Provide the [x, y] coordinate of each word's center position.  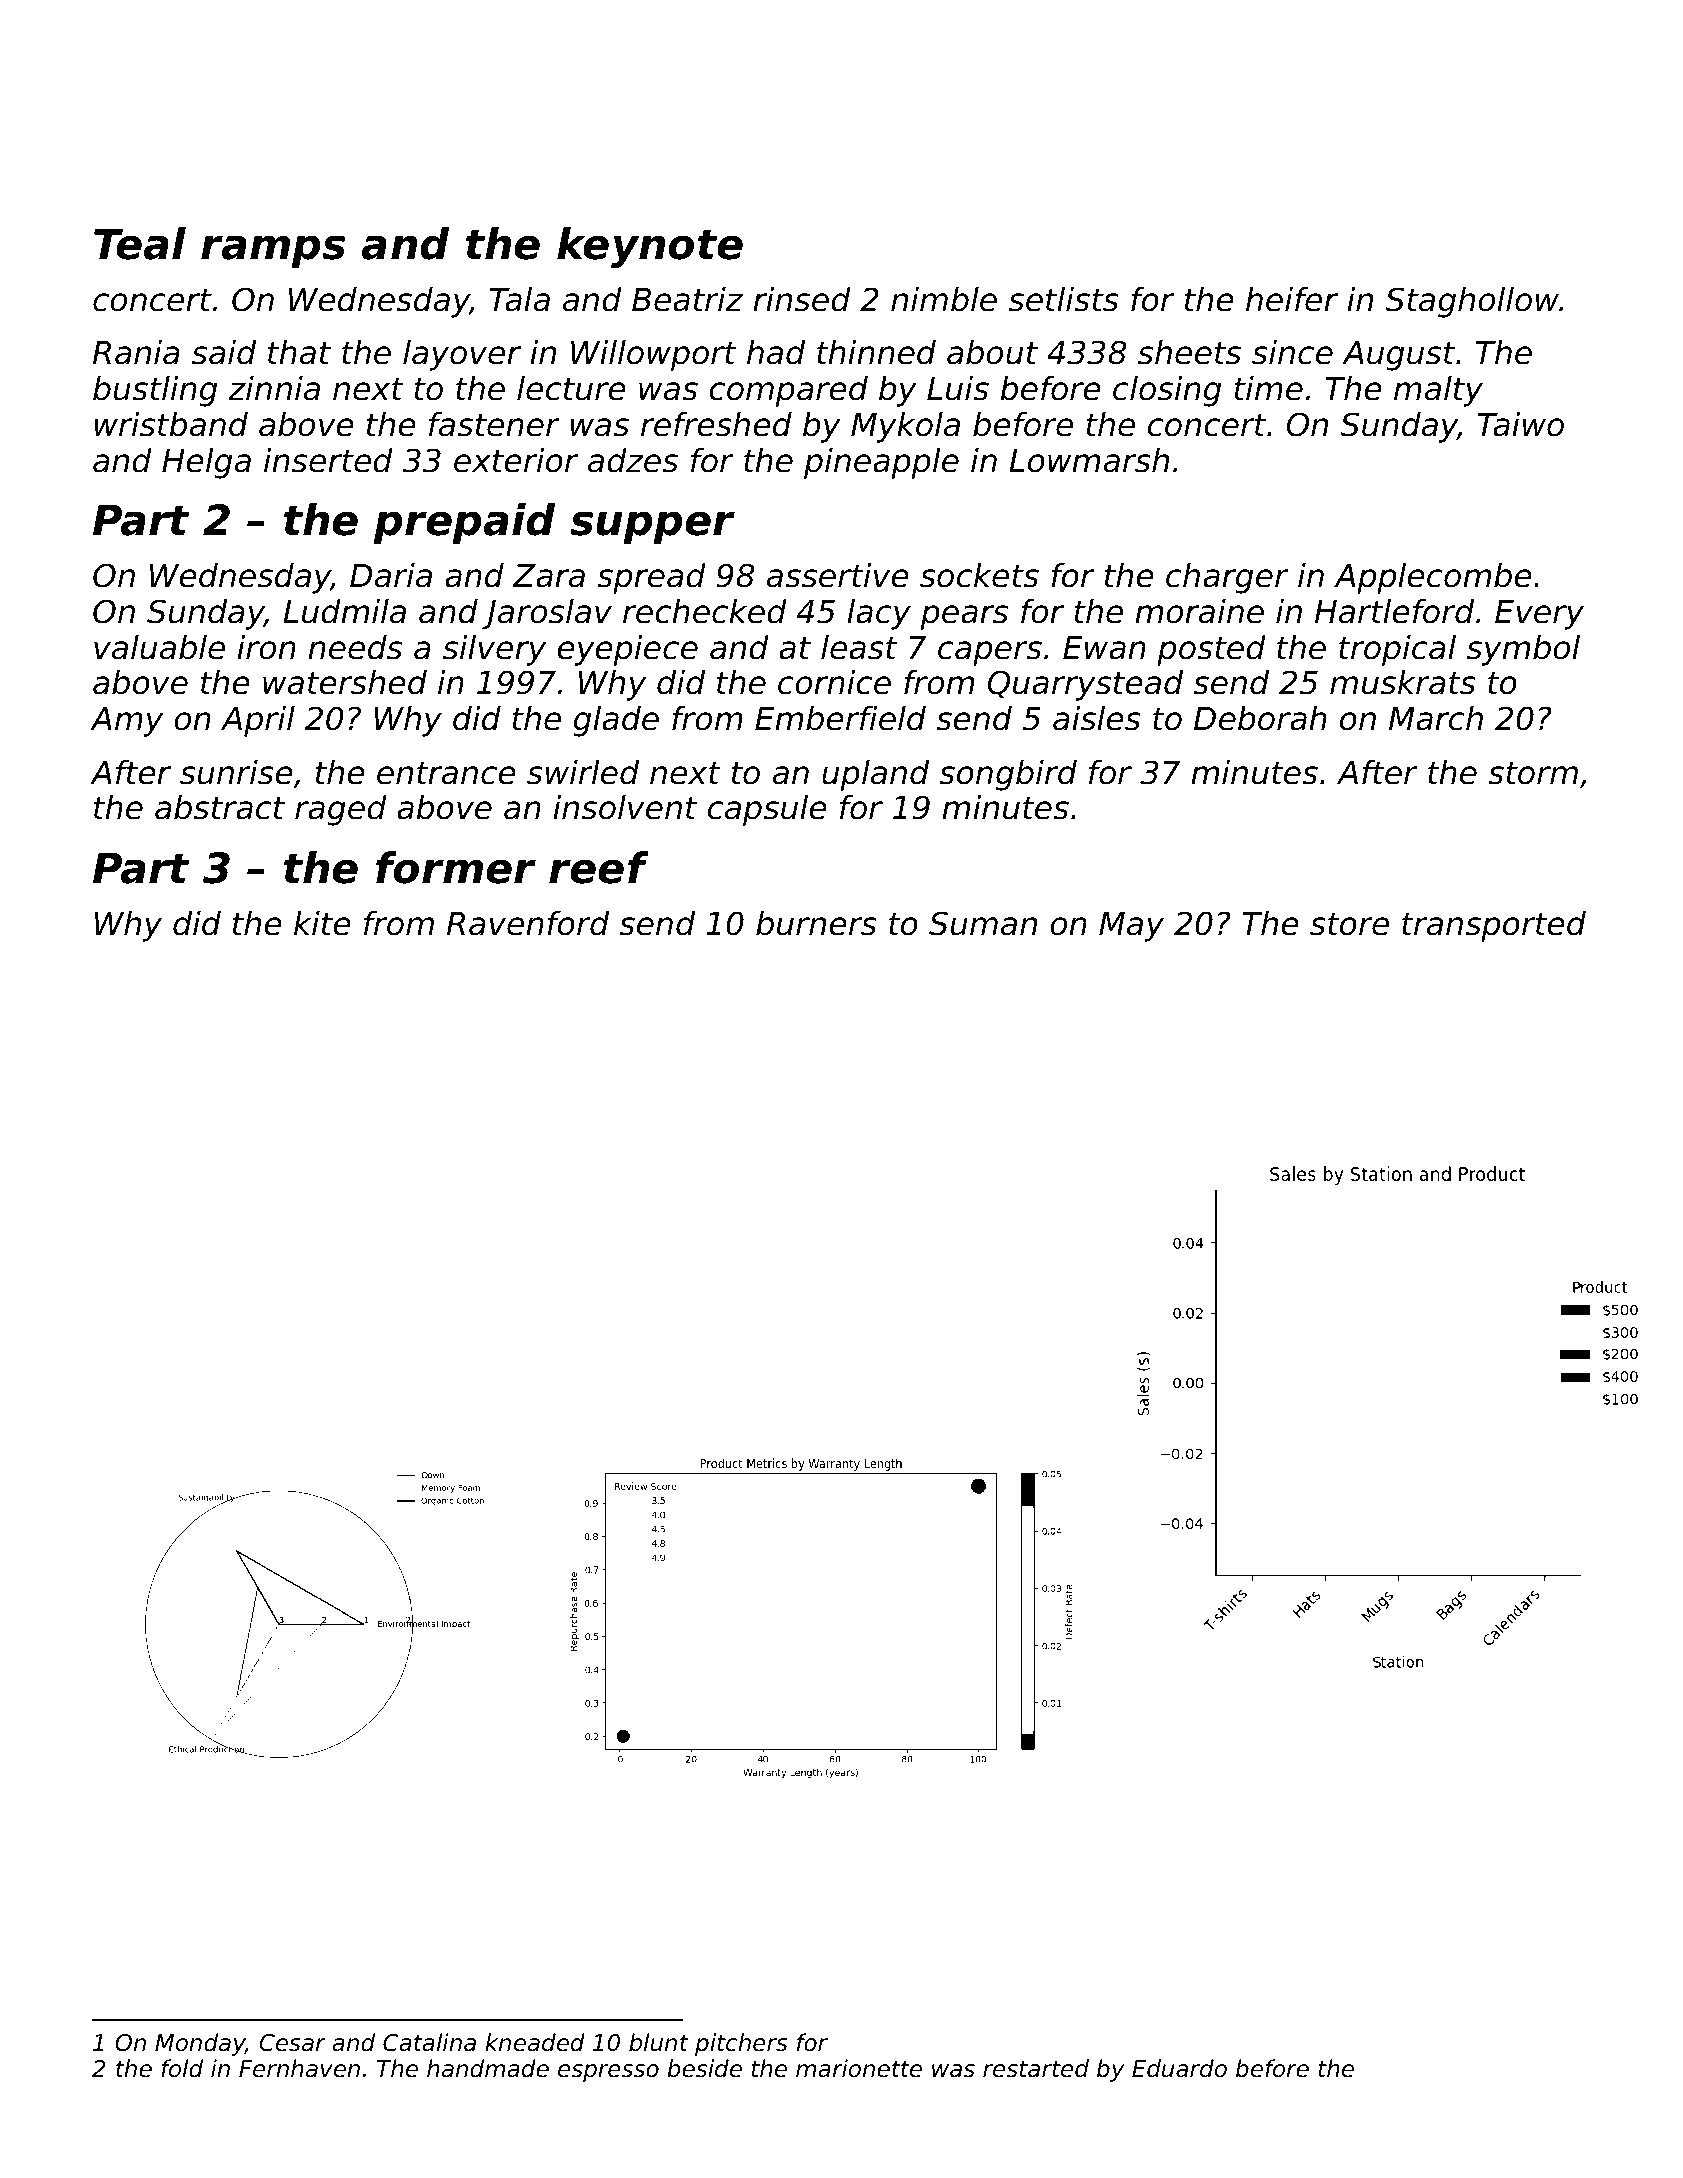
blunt [659, 2042]
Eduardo [1179, 2068]
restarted [1036, 2068]
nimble [944, 299]
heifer [1292, 299]
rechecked [705, 611]
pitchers [741, 2044]
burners [816, 923]
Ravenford [528, 923]
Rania [136, 352]
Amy [126, 722]
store [1349, 924]
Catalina [429, 2042]
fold [182, 2068]
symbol [1523, 650]
